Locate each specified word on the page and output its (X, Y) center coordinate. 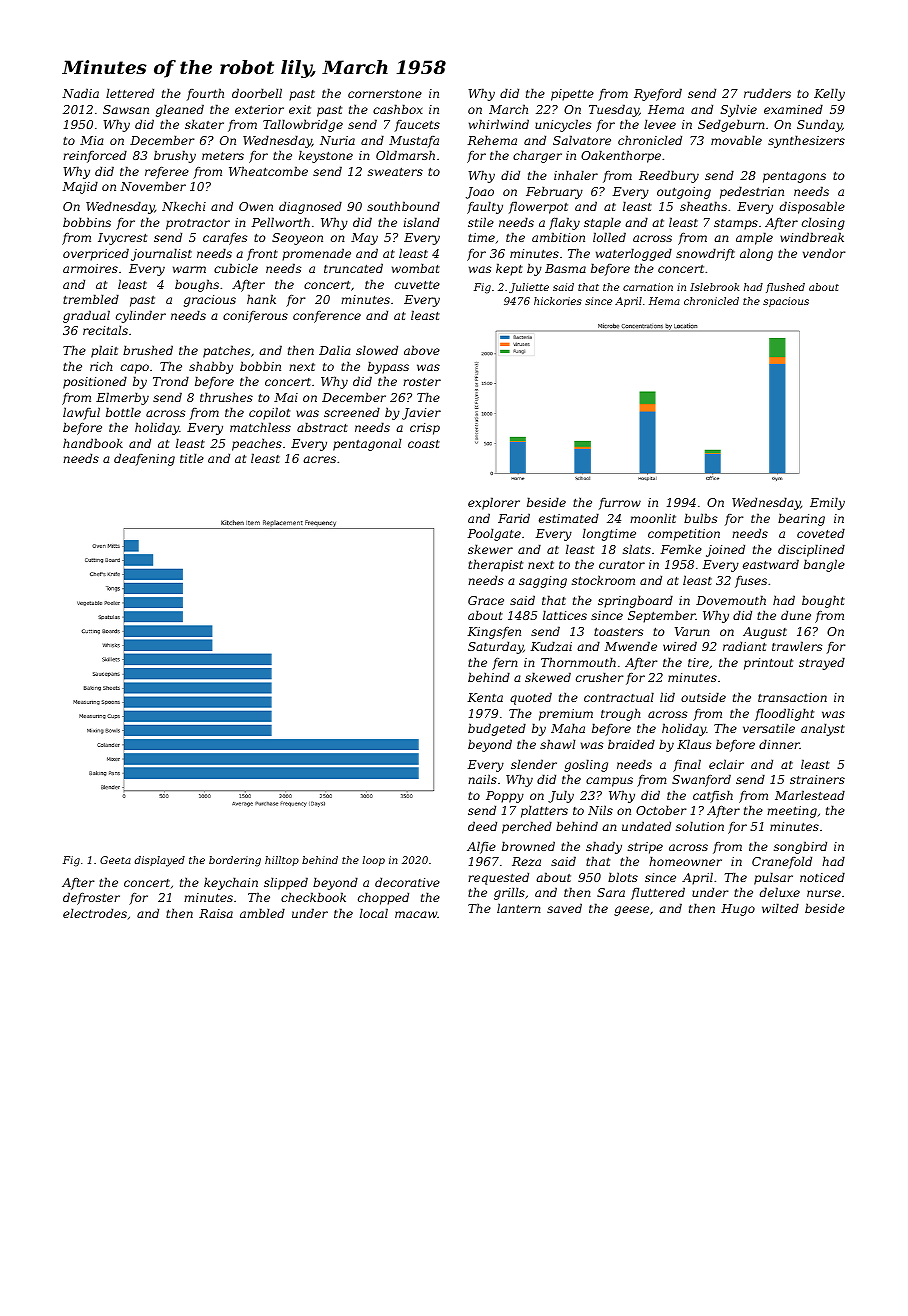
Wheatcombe (268, 171)
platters (544, 811)
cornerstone (385, 93)
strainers (817, 779)
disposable (812, 207)
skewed (548, 677)
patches (226, 351)
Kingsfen (494, 633)
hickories (558, 301)
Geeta (115, 860)
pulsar (773, 878)
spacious (786, 302)
